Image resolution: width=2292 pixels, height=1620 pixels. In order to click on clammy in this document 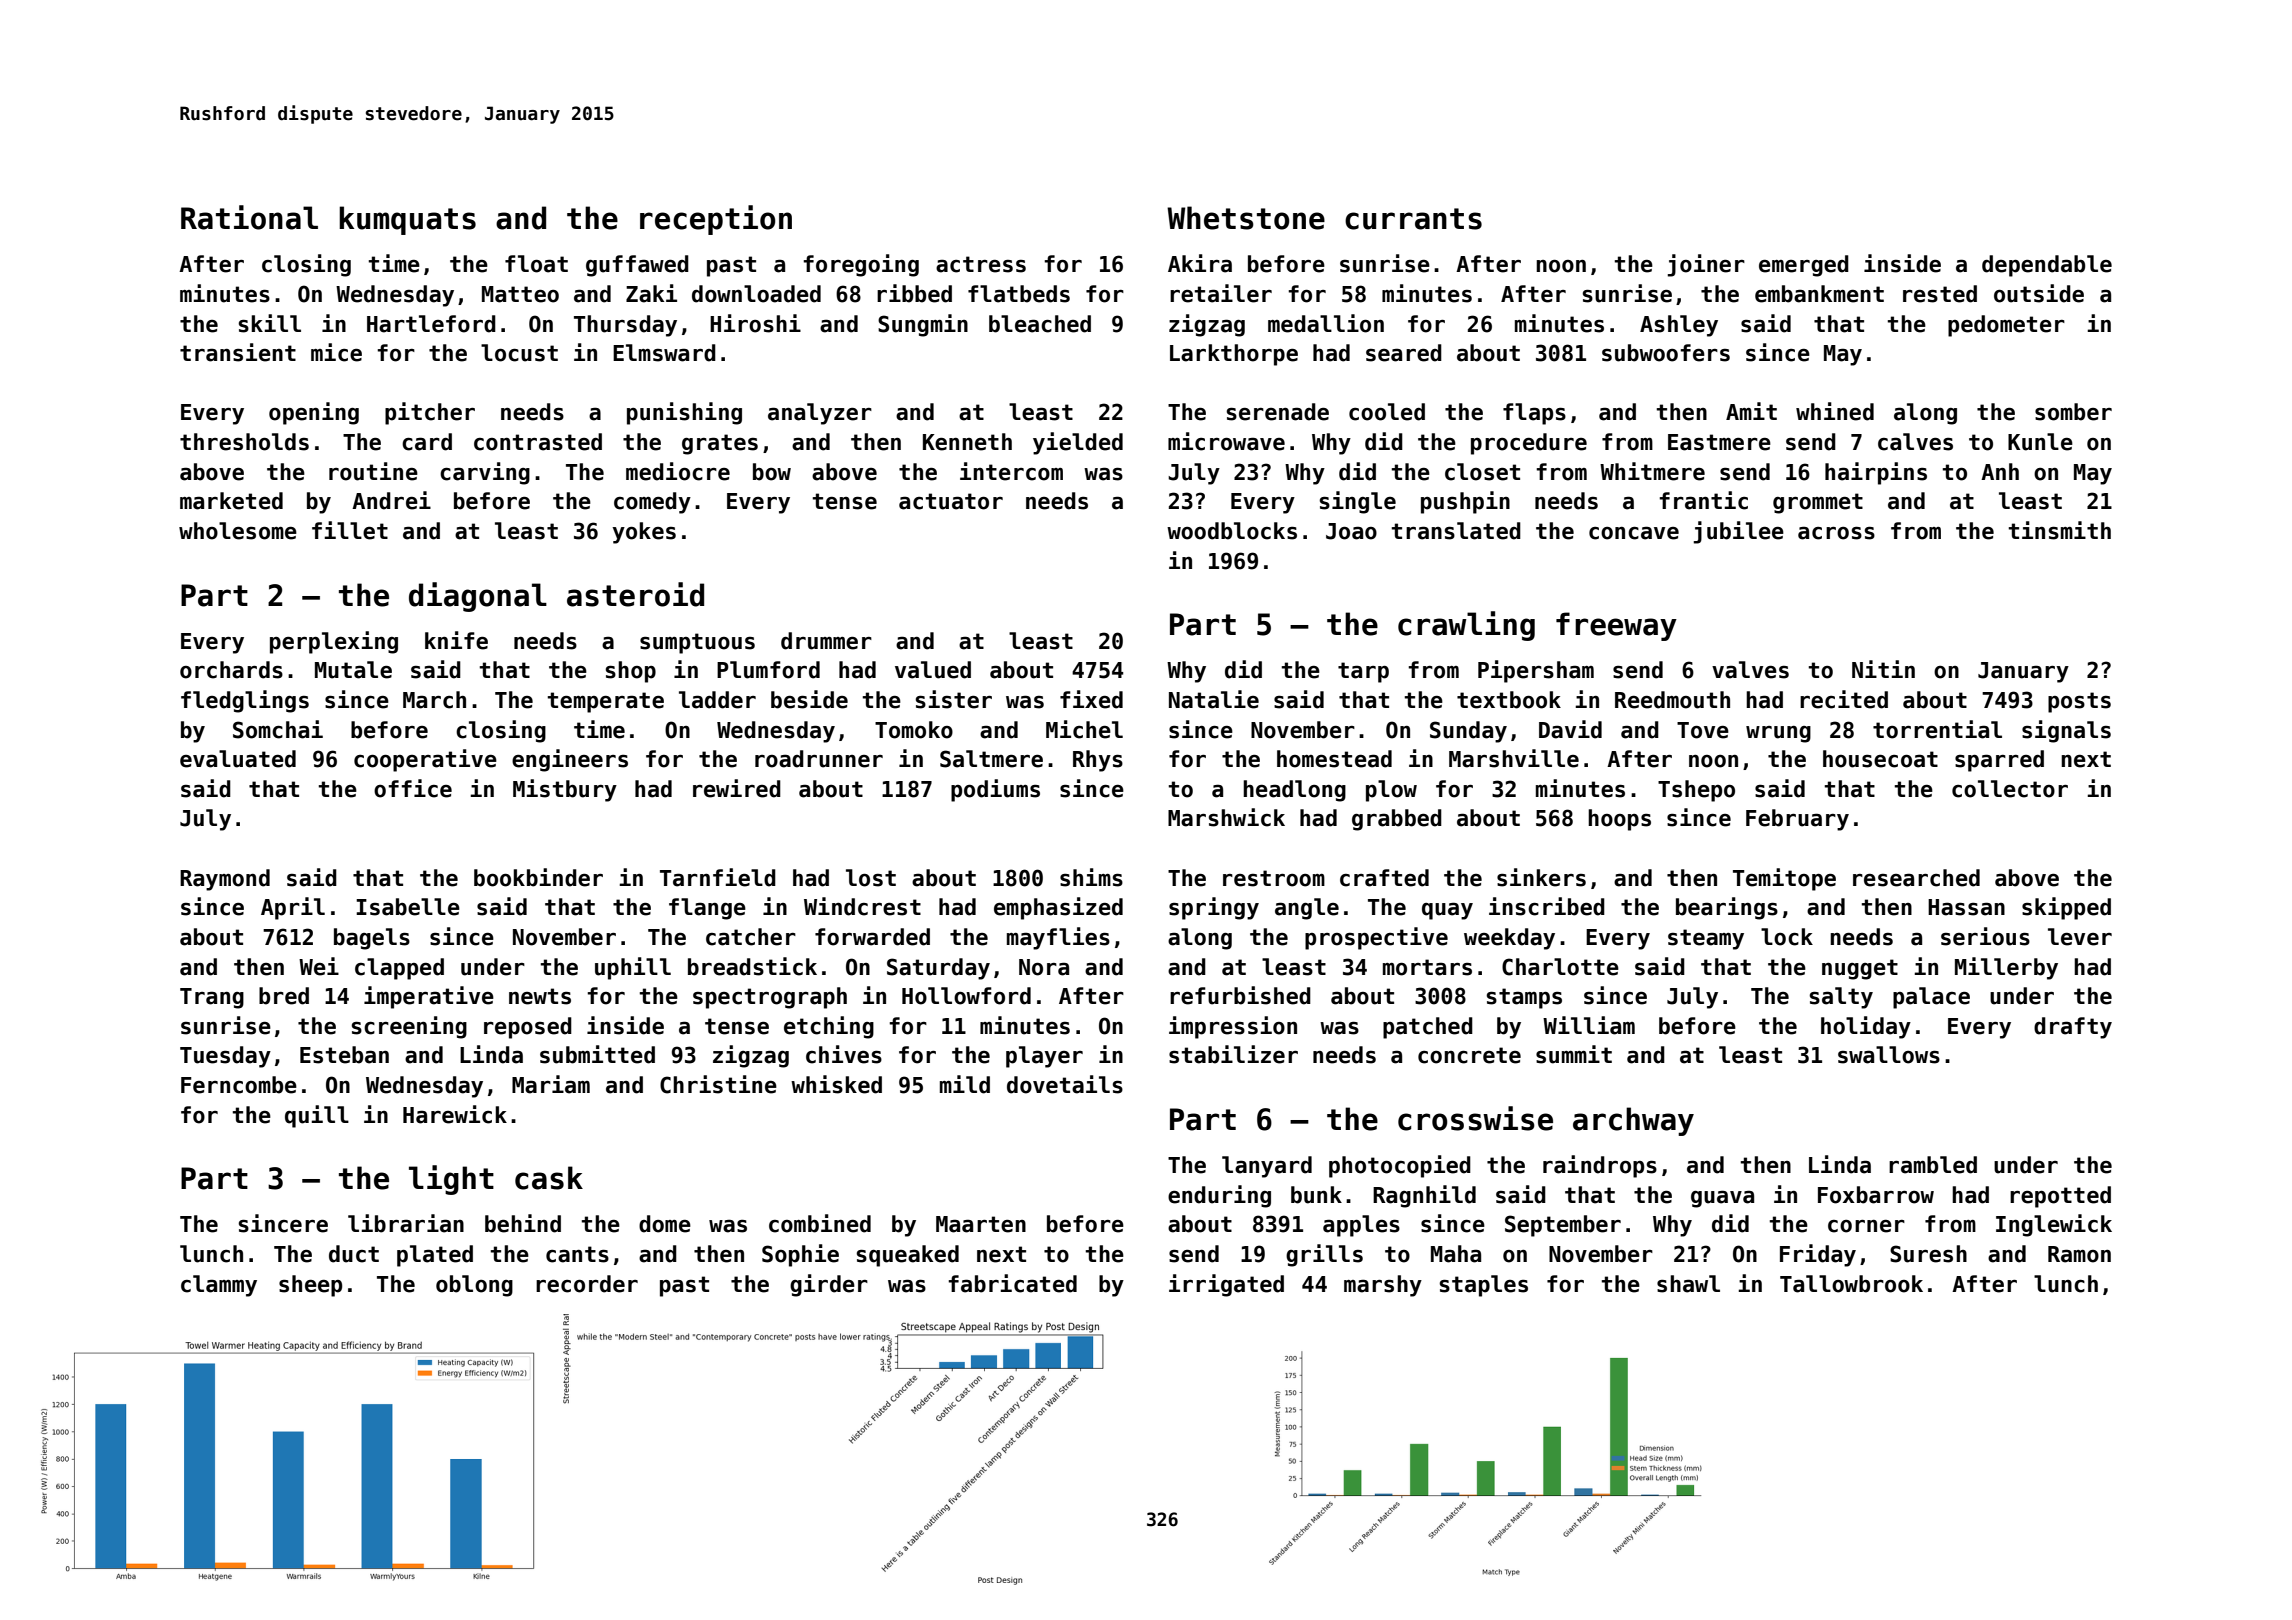, I will do `click(219, 1286)`.
